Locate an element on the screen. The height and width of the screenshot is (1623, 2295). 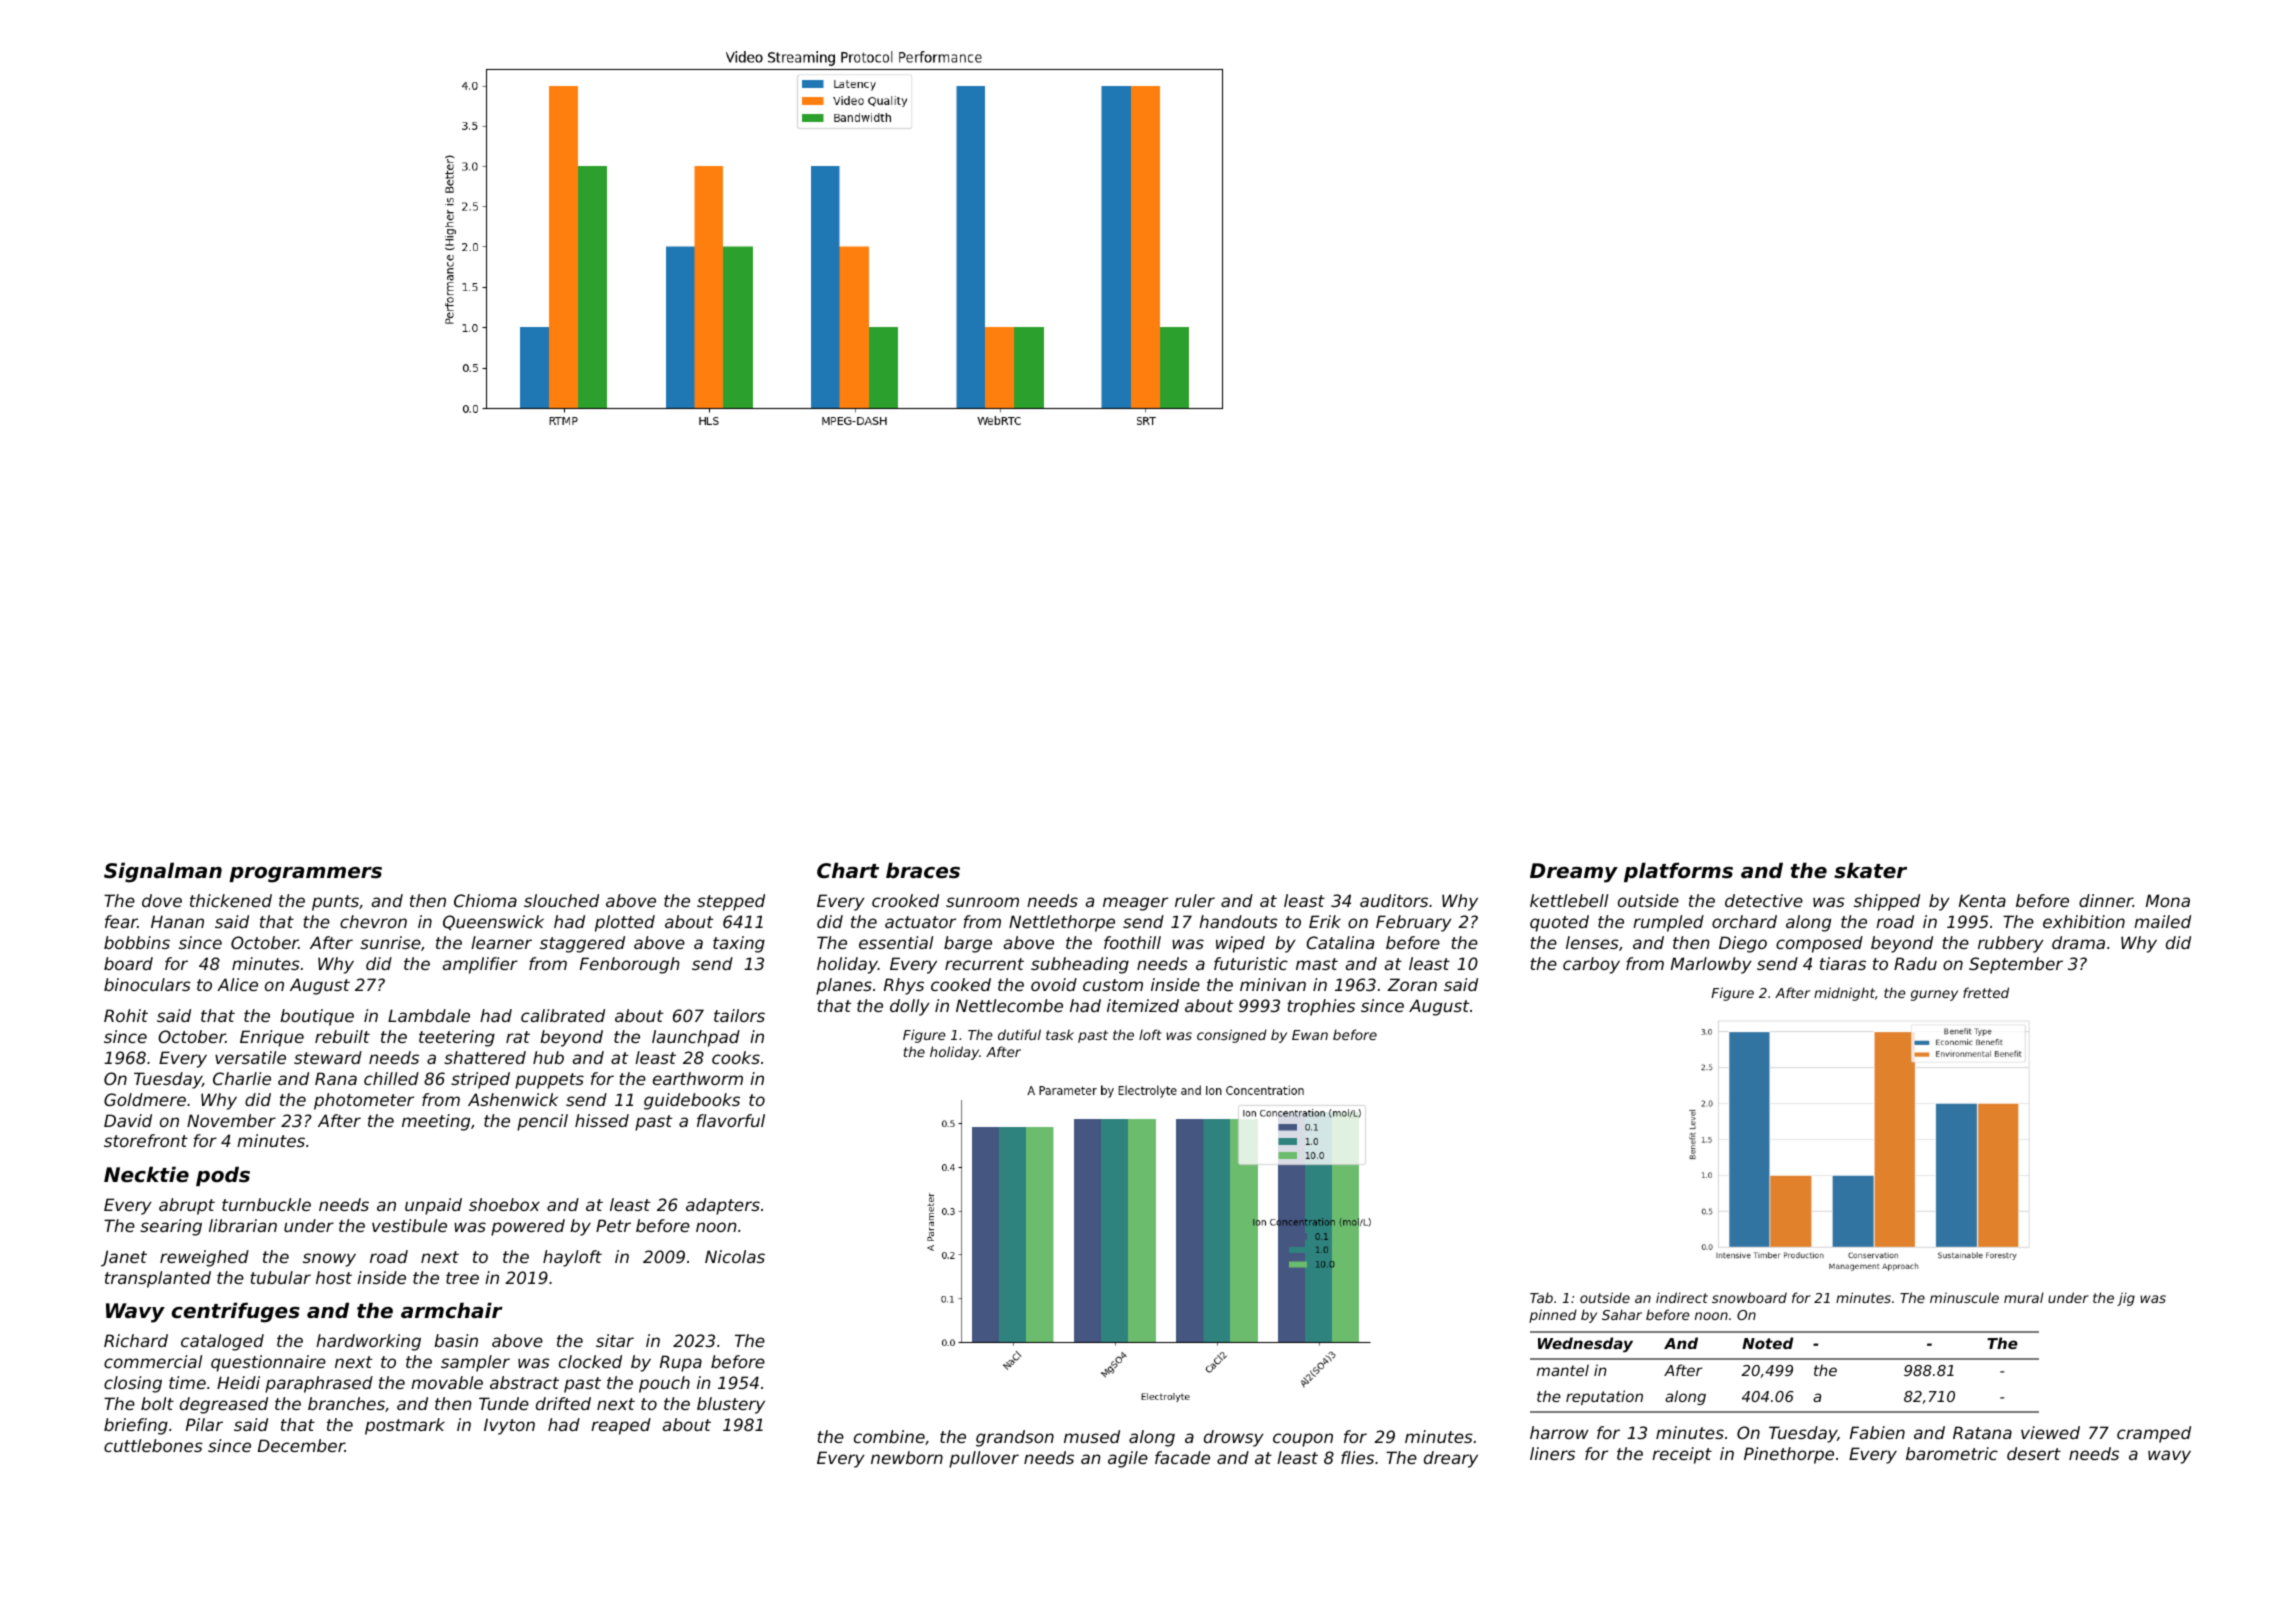
Necktie is located at coordinates (146, 1174).
